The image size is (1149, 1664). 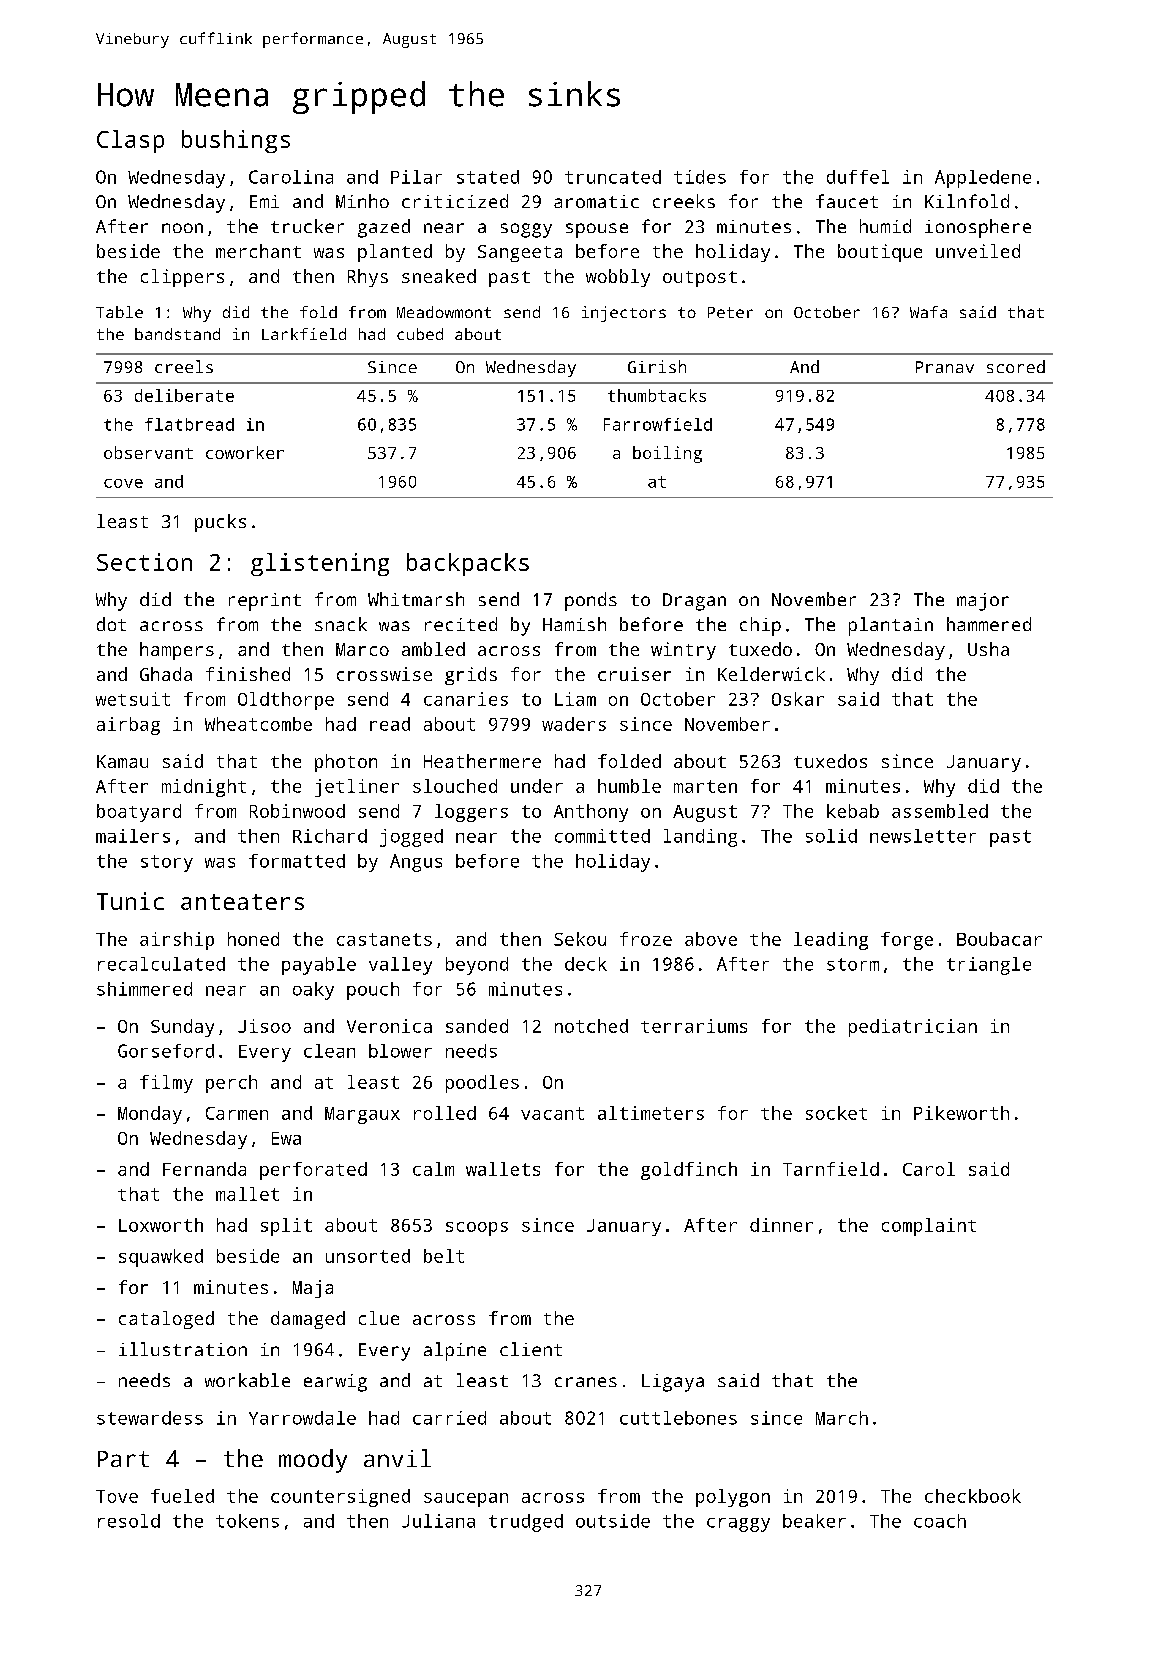 I want to click on Clasp, so click(x=130, y=141).
